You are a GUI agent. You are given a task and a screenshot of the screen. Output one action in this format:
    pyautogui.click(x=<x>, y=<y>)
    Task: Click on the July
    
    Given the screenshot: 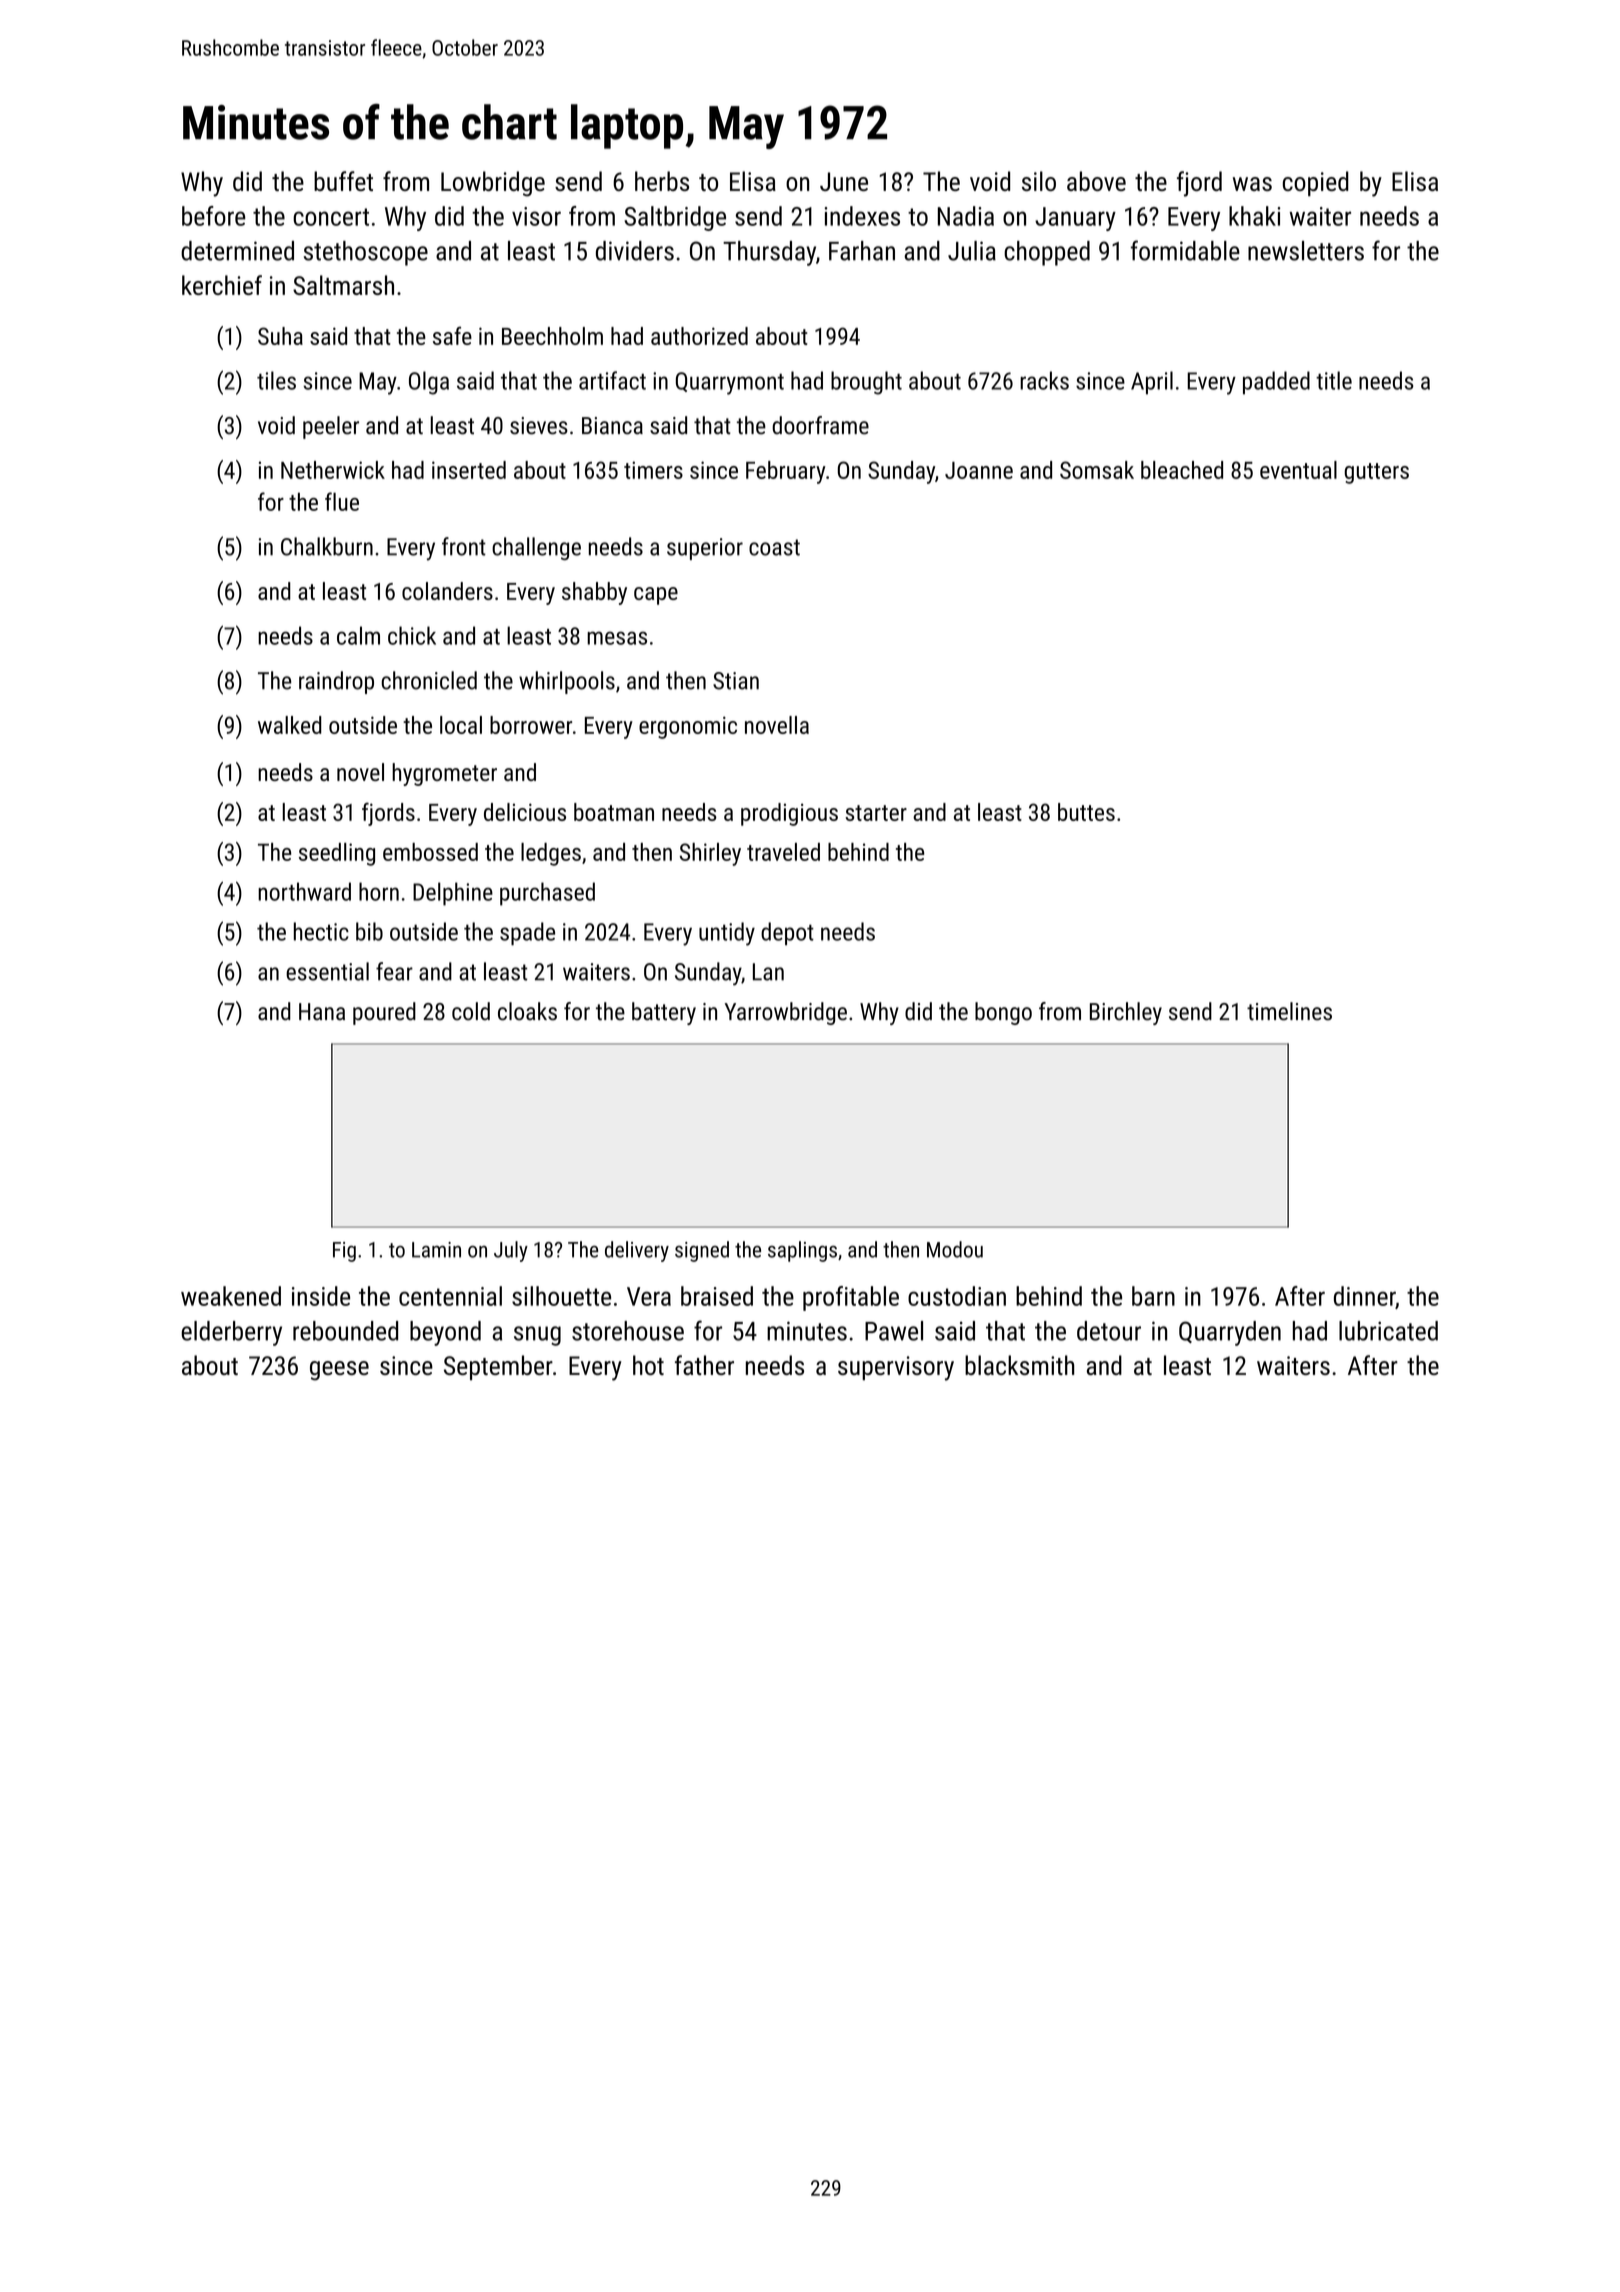 What is the action you would take?
    pyautogui.click(x=511, y=1251)
